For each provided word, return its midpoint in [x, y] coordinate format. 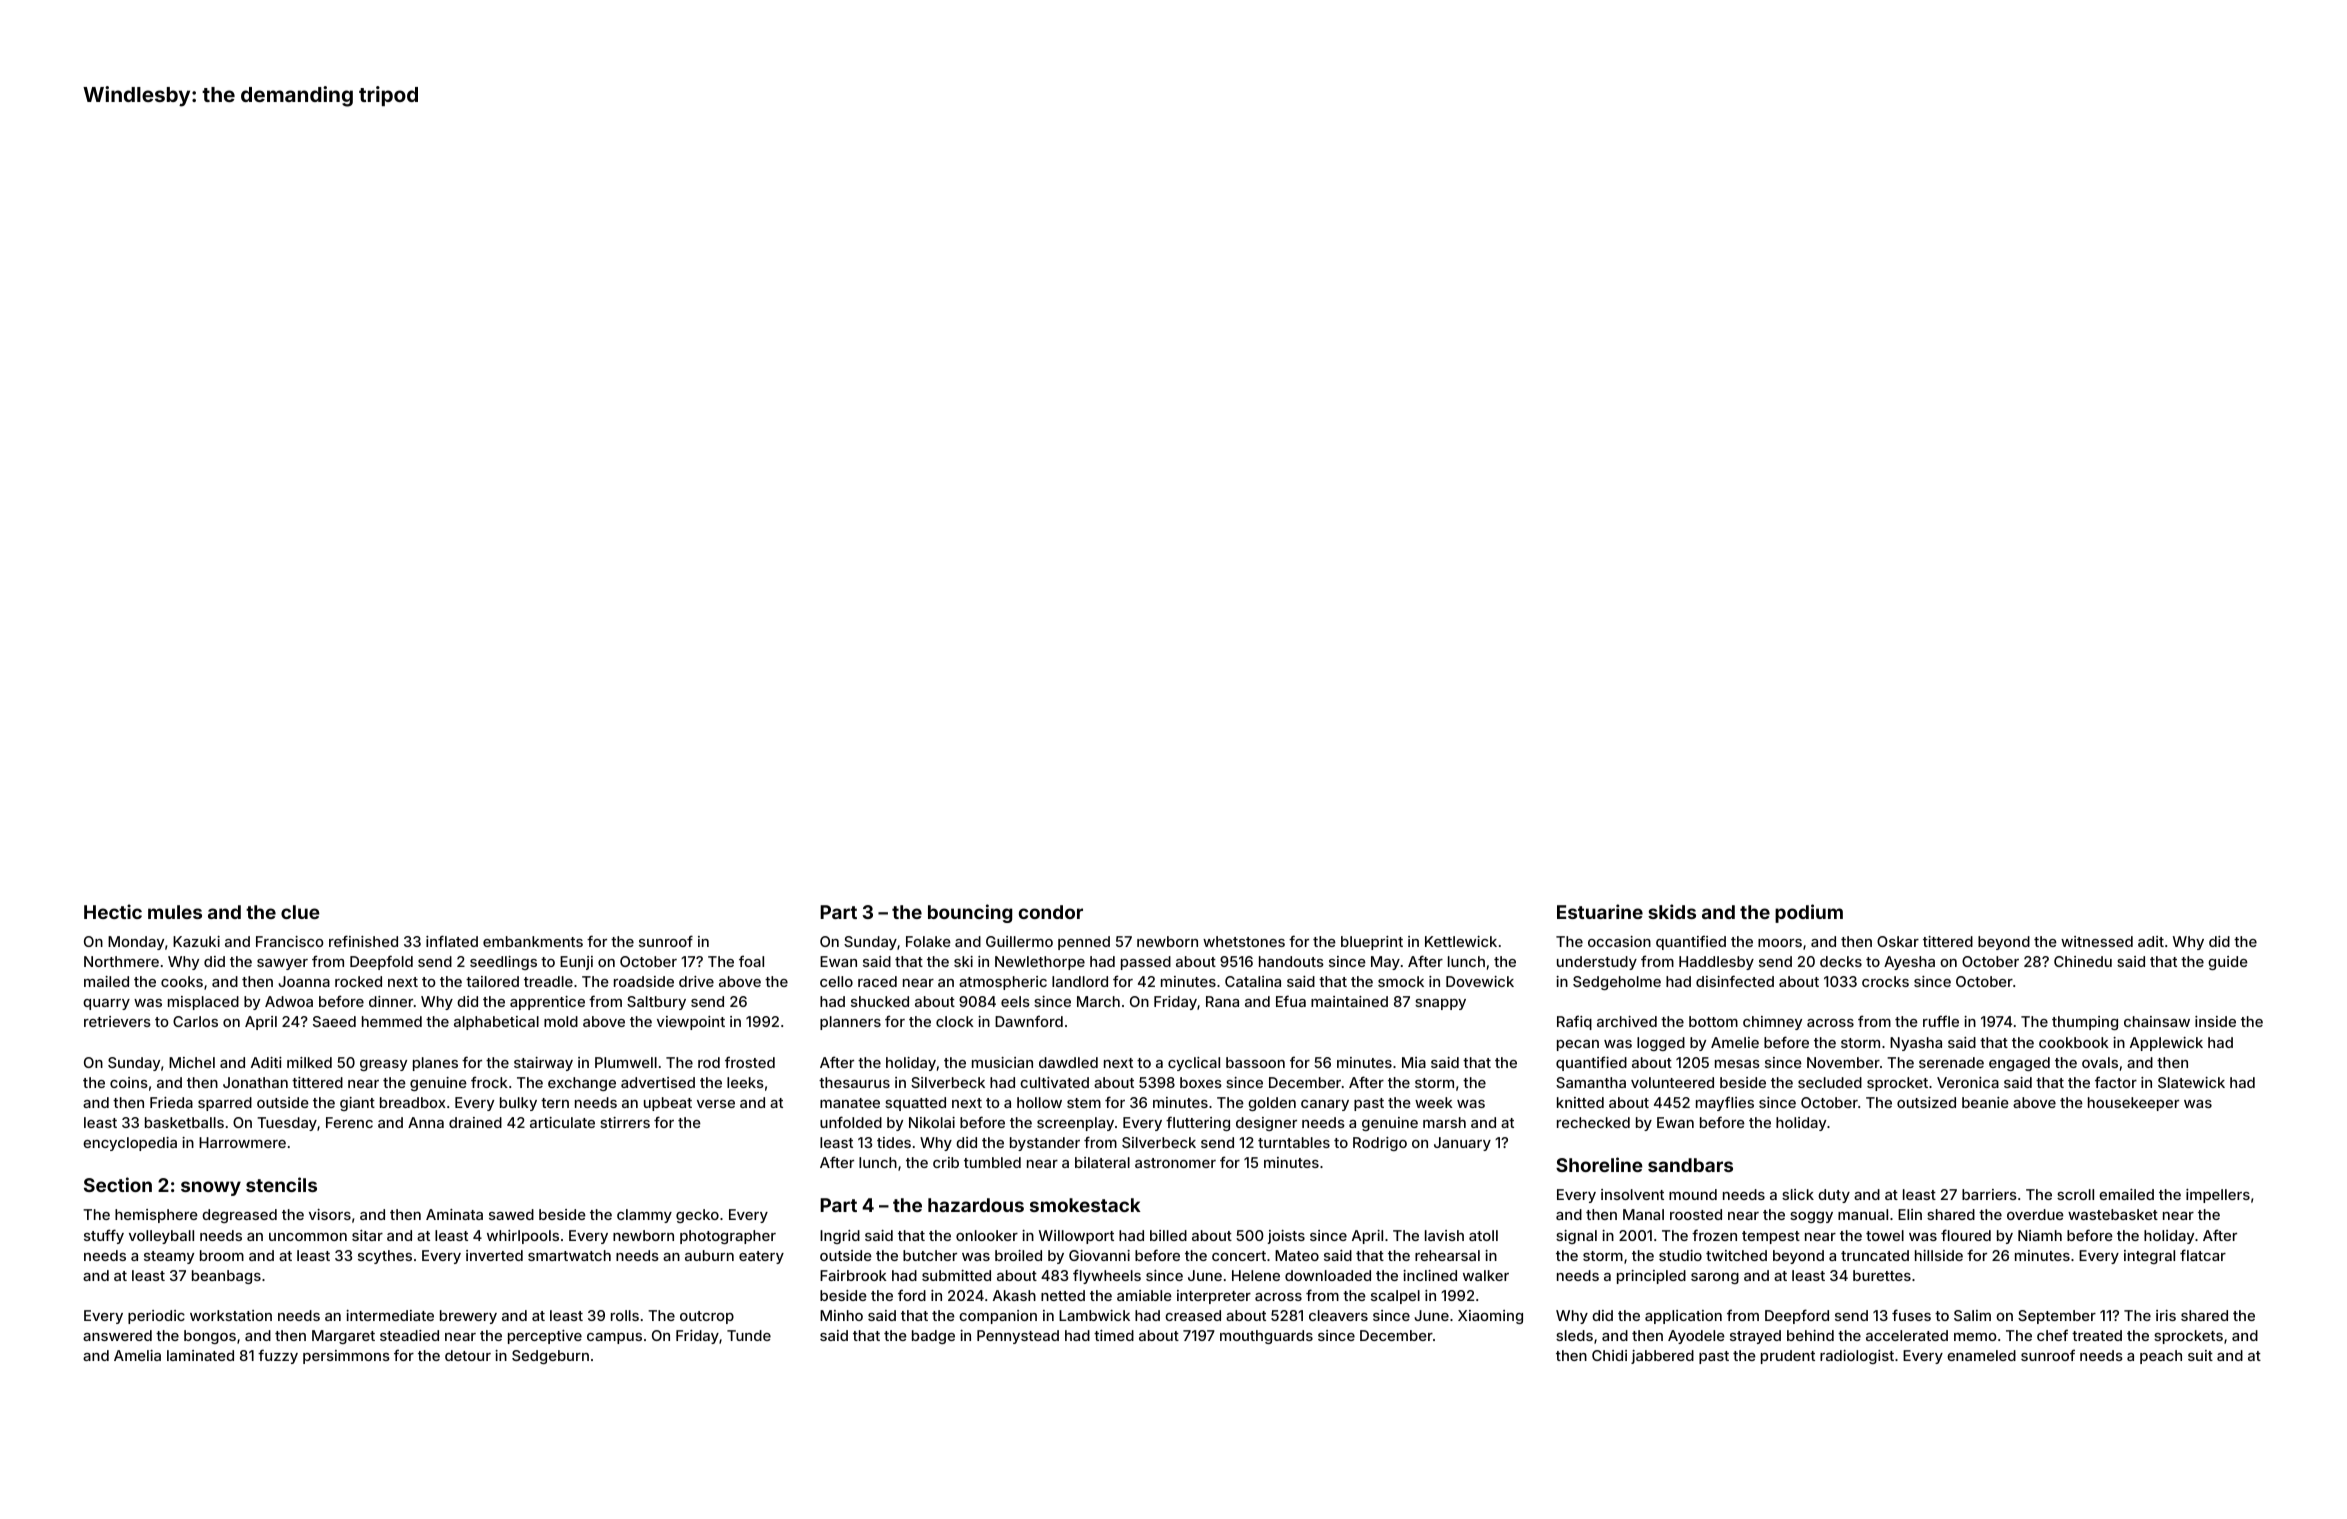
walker [1486, 1275]
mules [175, 912]
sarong [1715, 1278]
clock [955, 1021]
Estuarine [1600, 911]
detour [468, 1355]
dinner [391, 1001]
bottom [1713, 1021]
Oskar [1898, 941]
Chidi [1609, 1355]
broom [222, 1255]
